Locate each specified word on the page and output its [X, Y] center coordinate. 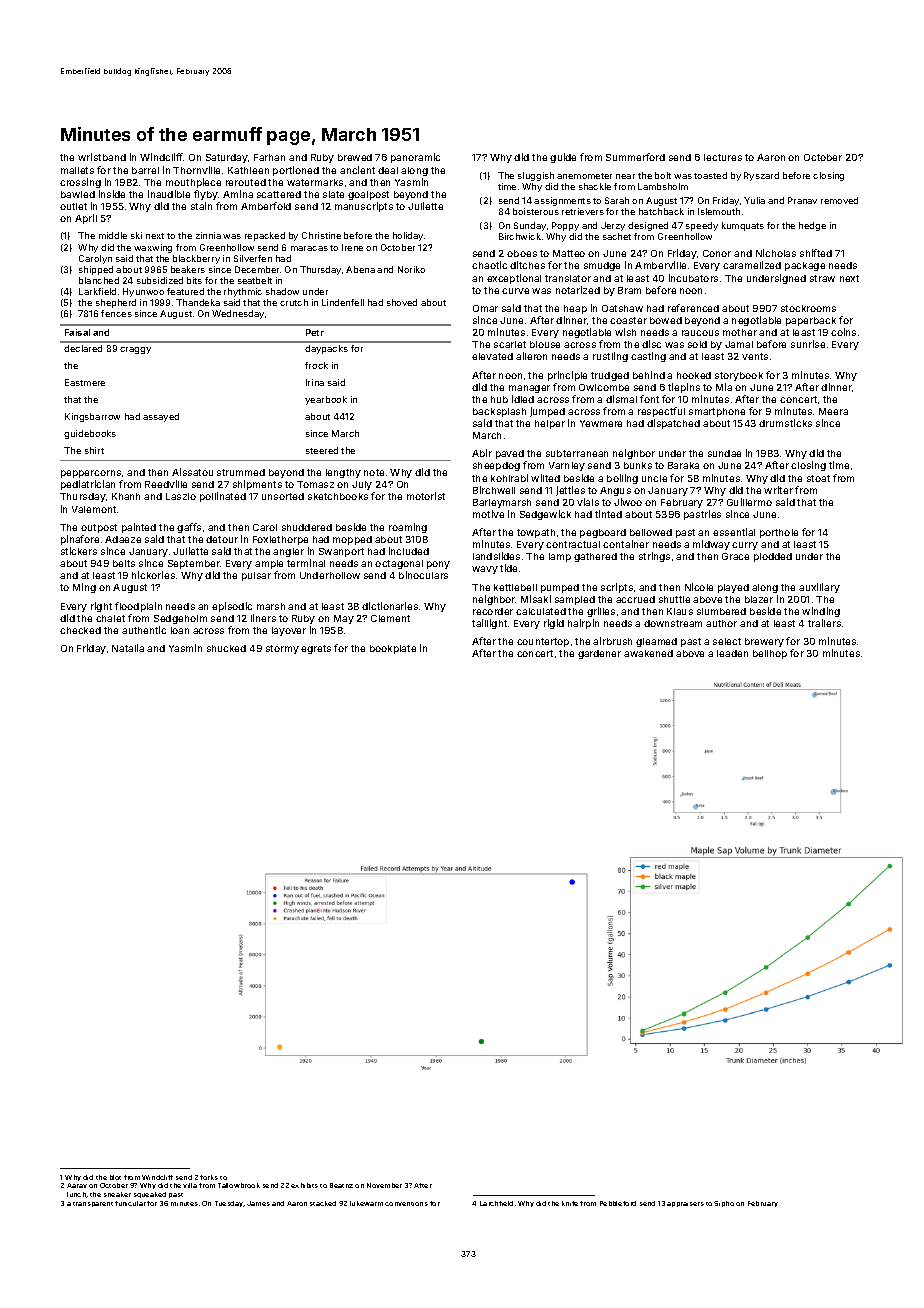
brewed [355, 157]
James [258, 1203]
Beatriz [341, 1185]
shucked [226, 648]
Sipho [724, 1204]
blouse [545, 344]
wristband [102, 157]
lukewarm [366, 1203]
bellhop [770, 654]
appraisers [685, 1204]
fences [116, 313]
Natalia [128, 648]
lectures [723, 157]
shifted [816, 253]
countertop [543, 642]
